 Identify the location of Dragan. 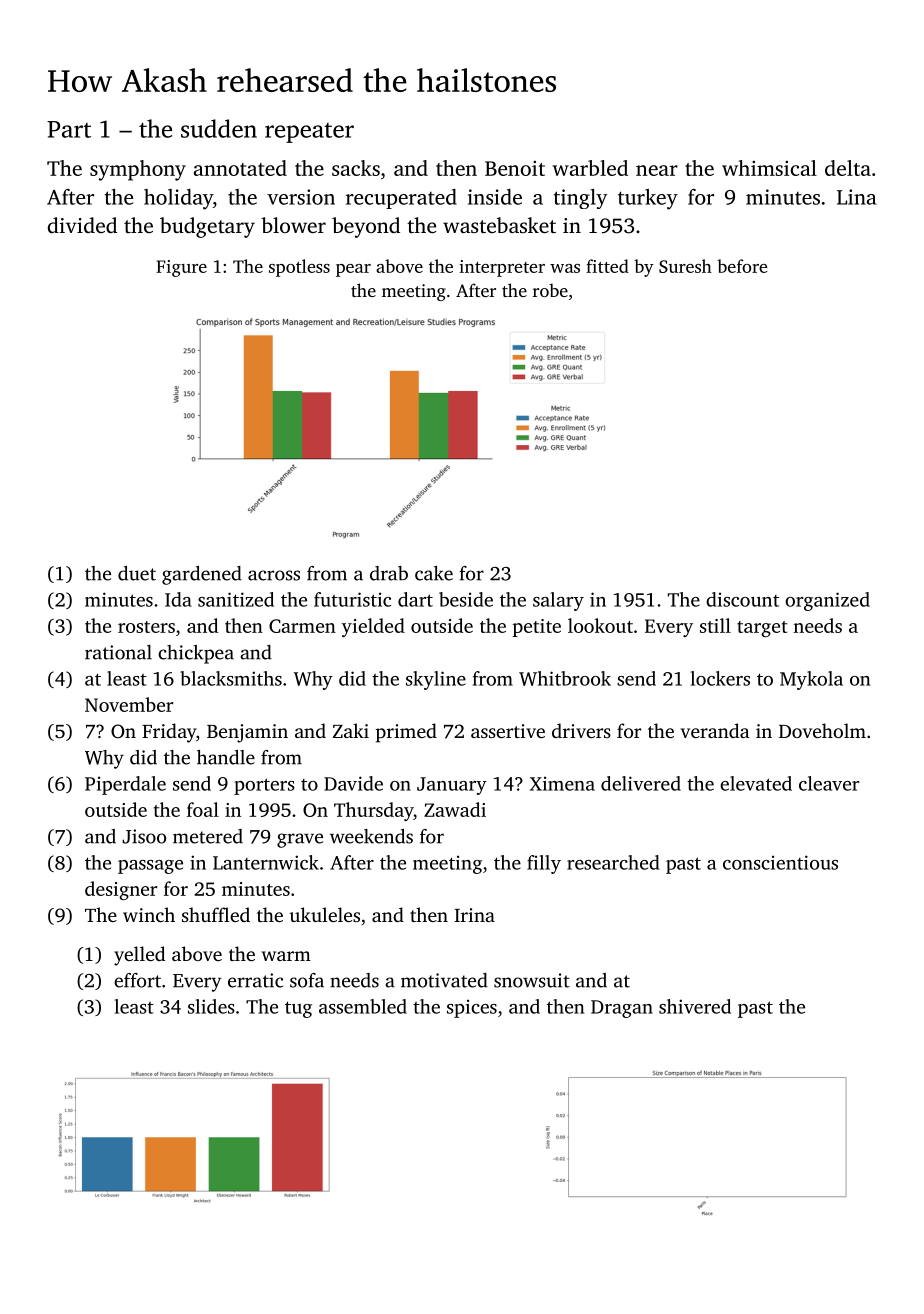
(622, 1009).
